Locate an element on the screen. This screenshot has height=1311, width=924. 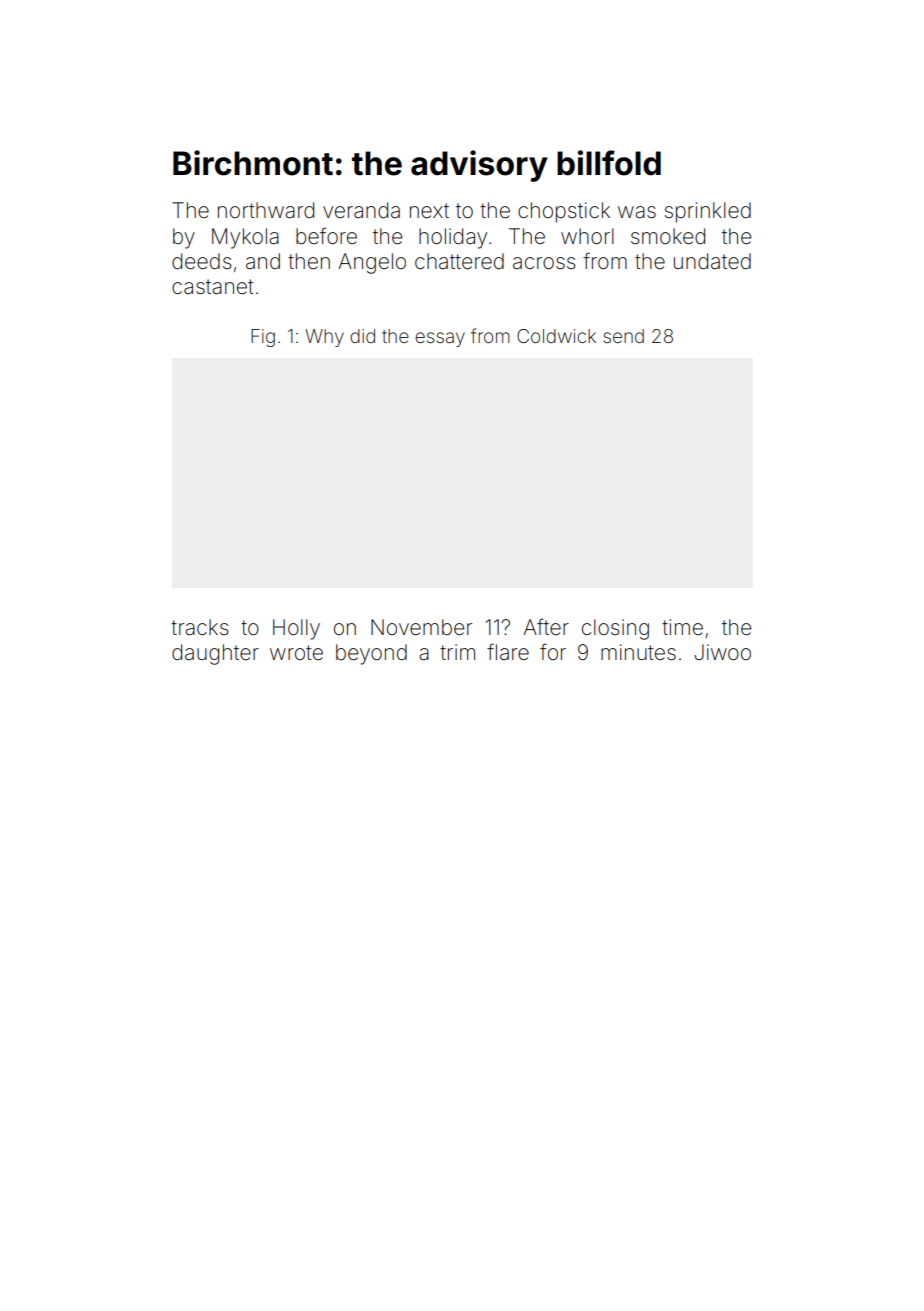
Coldwick is located at coordinates (556, 336).
